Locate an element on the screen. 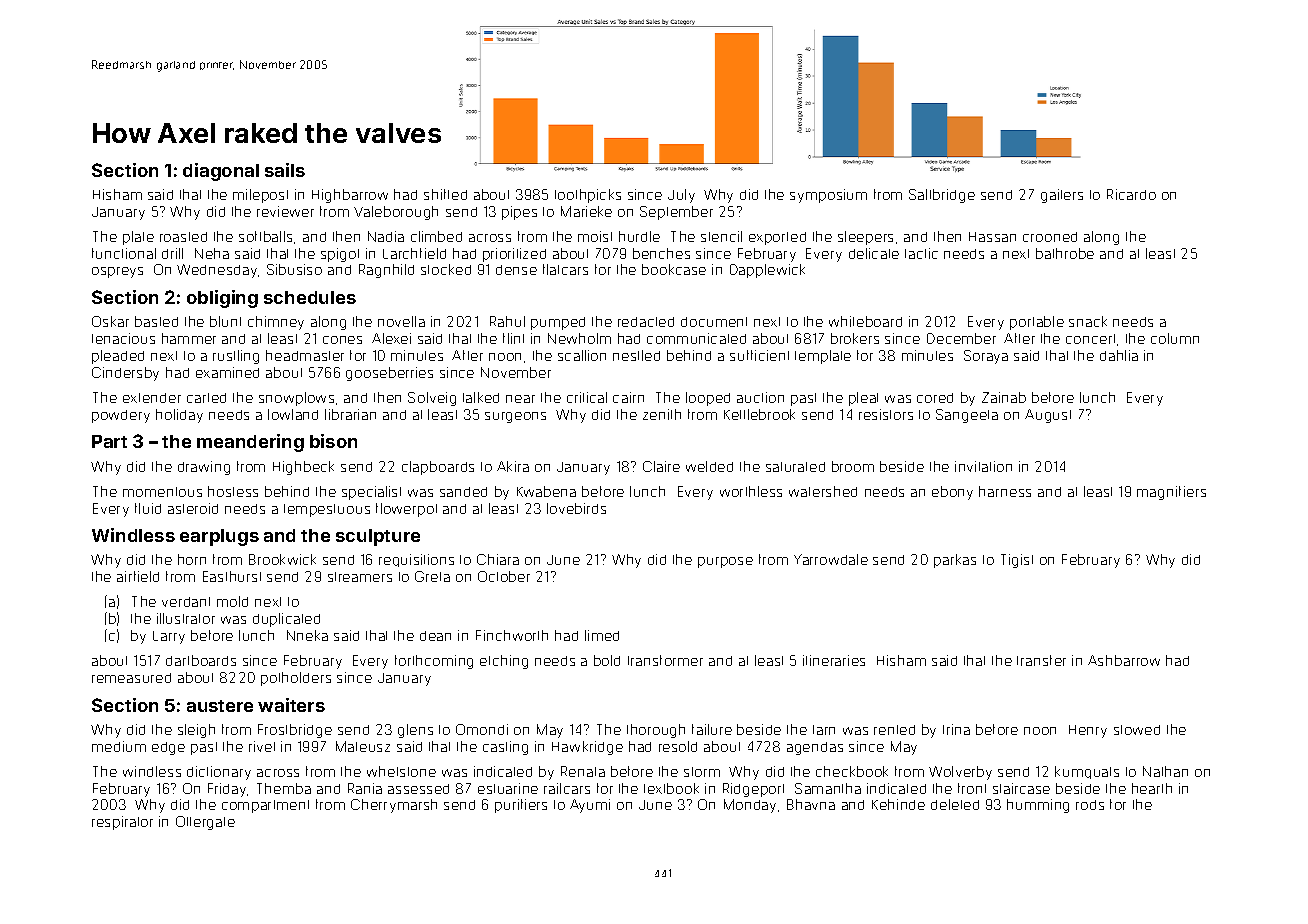 The height and width of the screenshot is (924, 1308). Akira is located at coordinates (513, 466).
